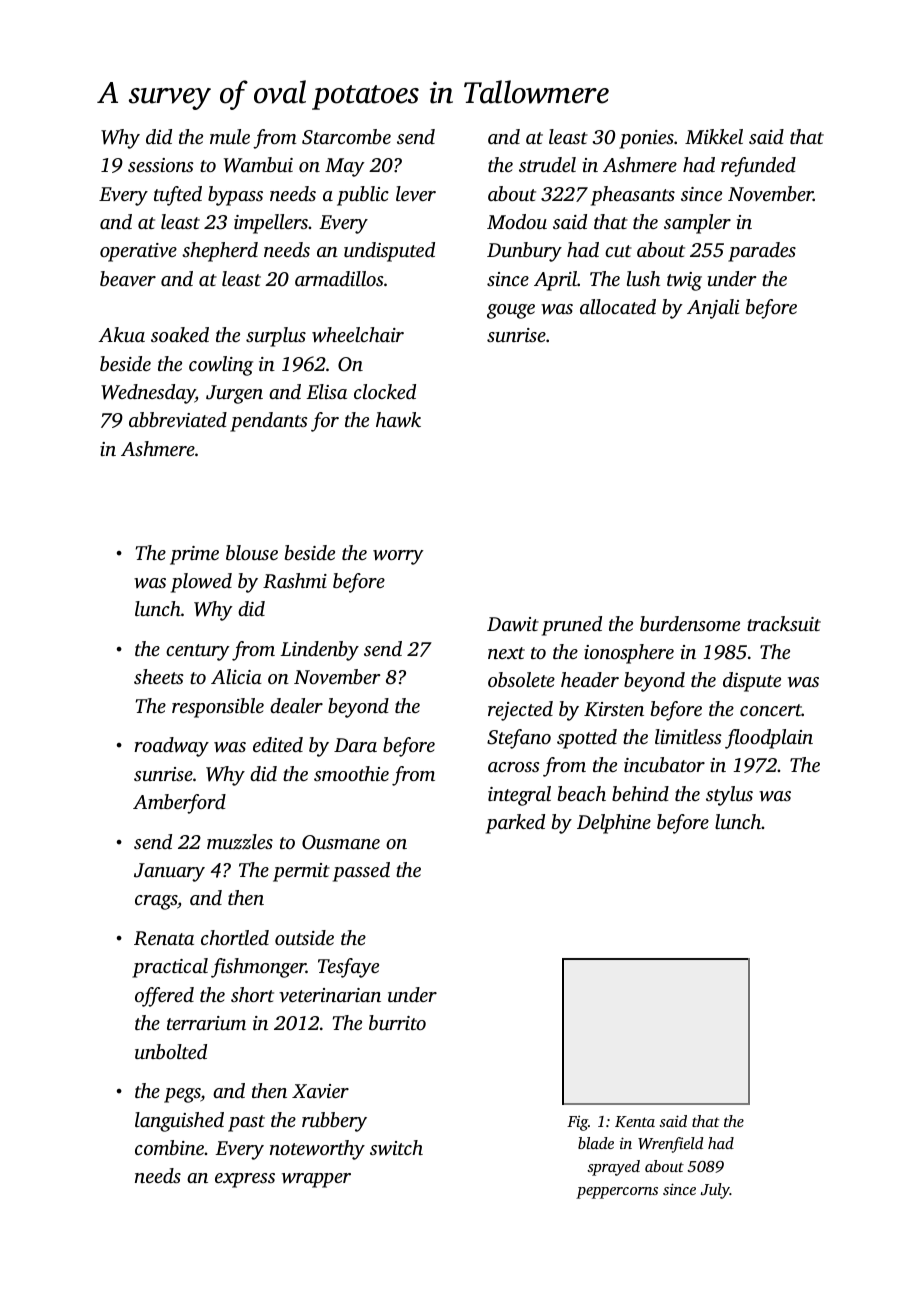  I want to click on lever, so click(416, 194).
